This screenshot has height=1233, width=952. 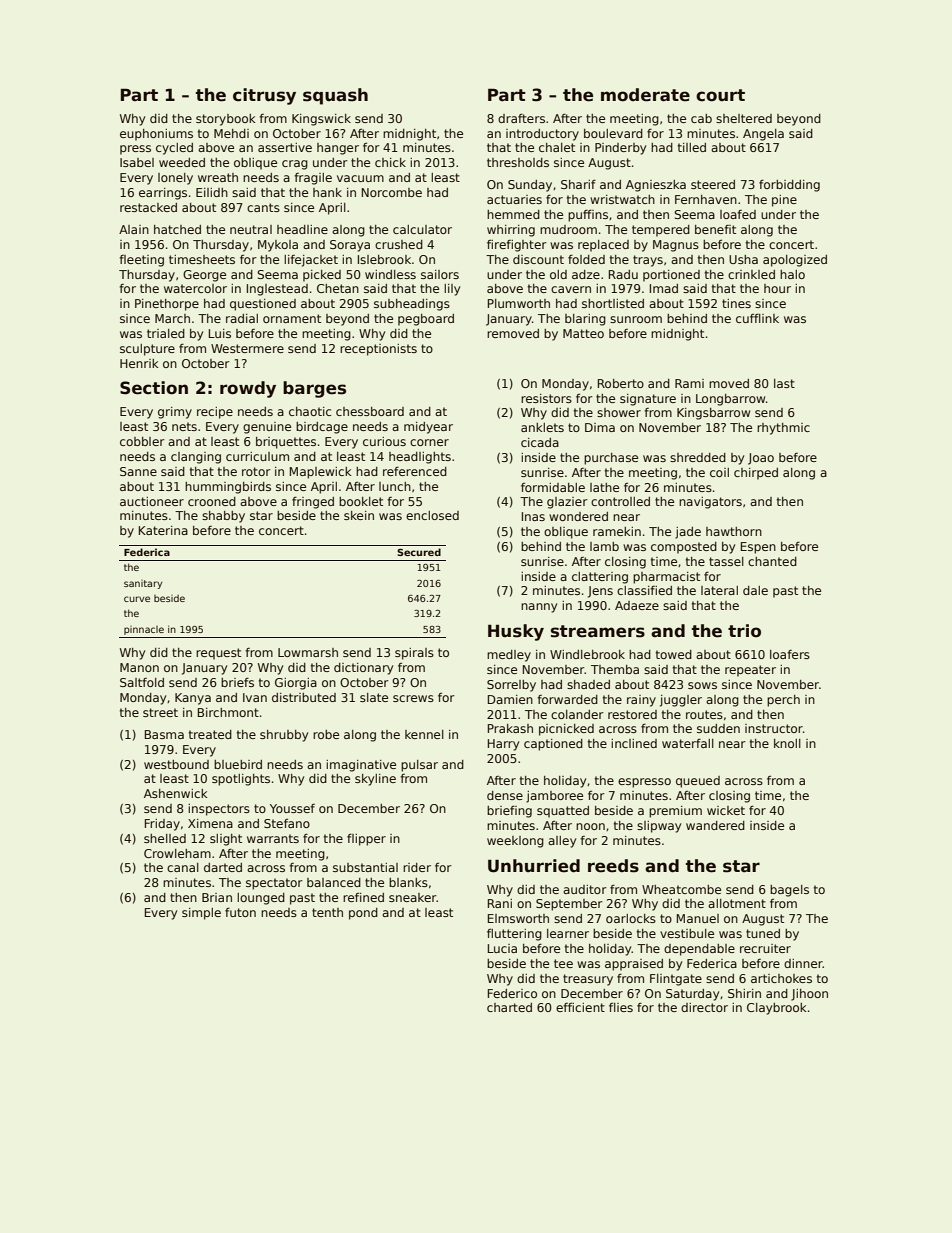 What do you see at coordinates (546, 398) in the screenshot?
I see `resistors` at bounding box center [546, 398].
